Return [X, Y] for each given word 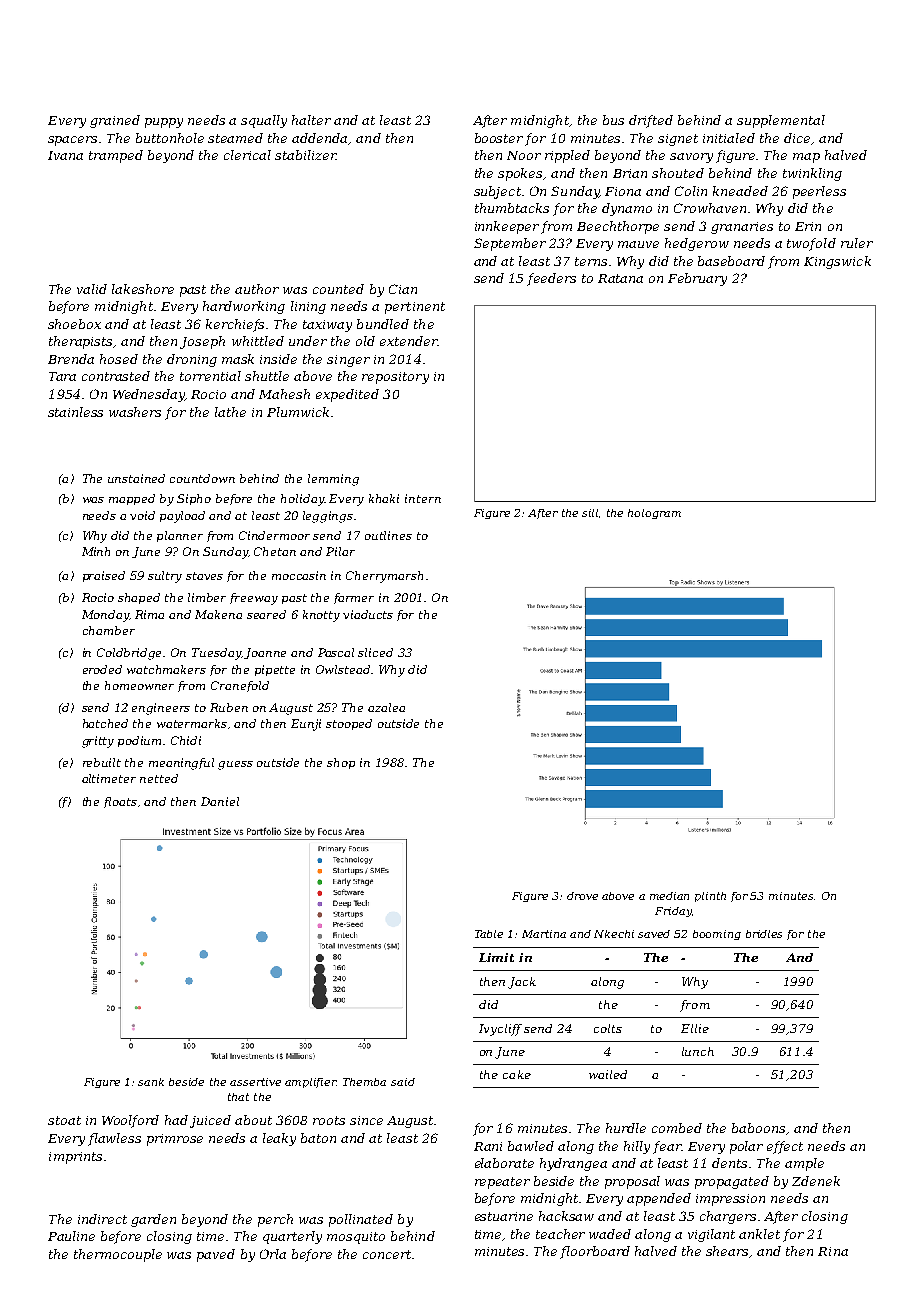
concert [387, 1254]
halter [311, 120]
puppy [164, 123]
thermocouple [118, 1255]
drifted [651, 121]
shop [341, 763]
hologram [654, 514]
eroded [102, 669]
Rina [833, 1251]
